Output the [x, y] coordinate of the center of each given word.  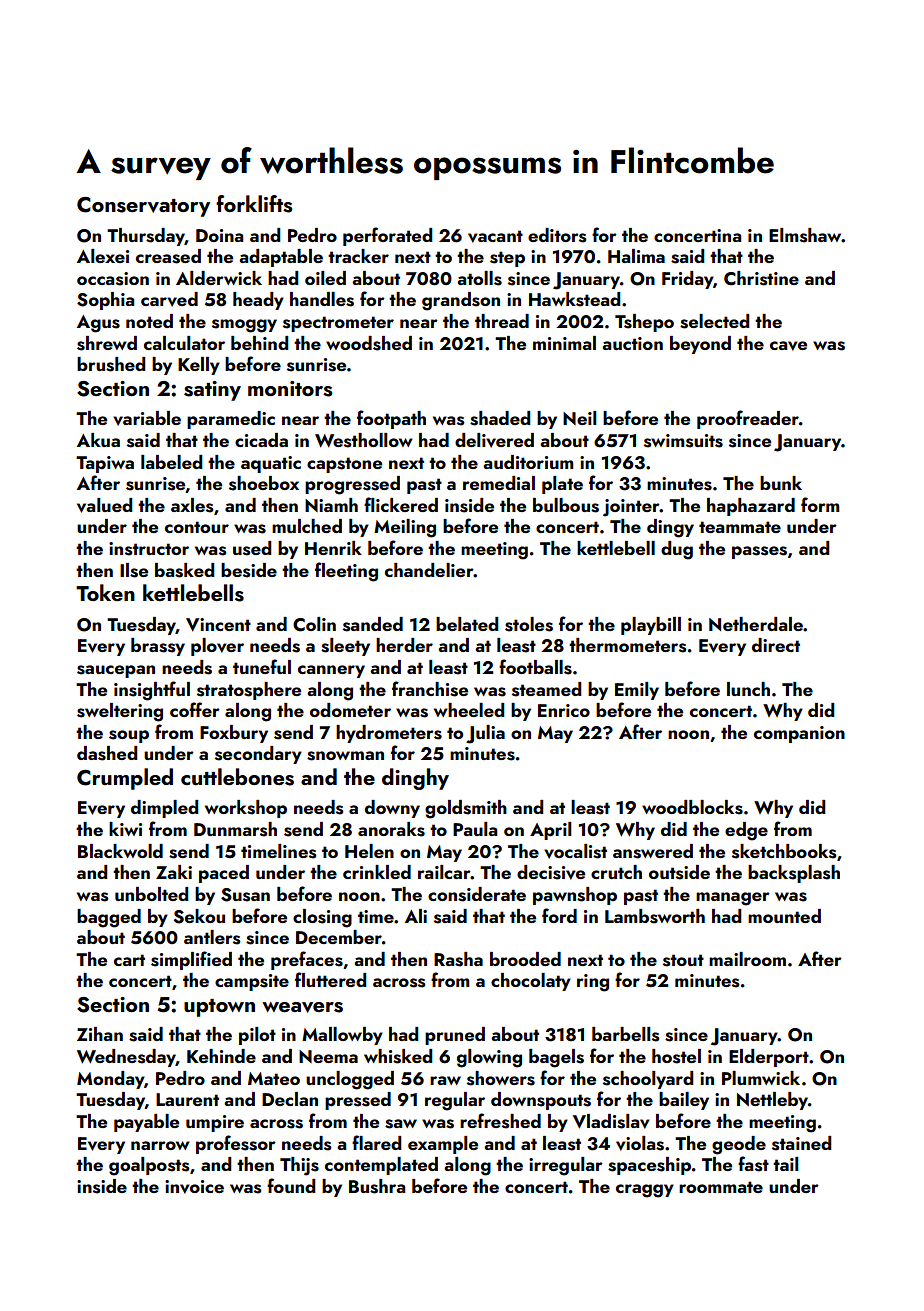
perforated [387, 236]
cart [129, 960]
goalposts [149, 1166]
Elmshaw [805, 235]
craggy [645, 1191]
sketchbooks [784, 851]
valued [104, 505]
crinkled [377, 872]
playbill [651, 626]
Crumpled [125, 779]
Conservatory [143, 207]
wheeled [469, 710]
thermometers [627, 645]
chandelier [429, 570]
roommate [721, 1187]
